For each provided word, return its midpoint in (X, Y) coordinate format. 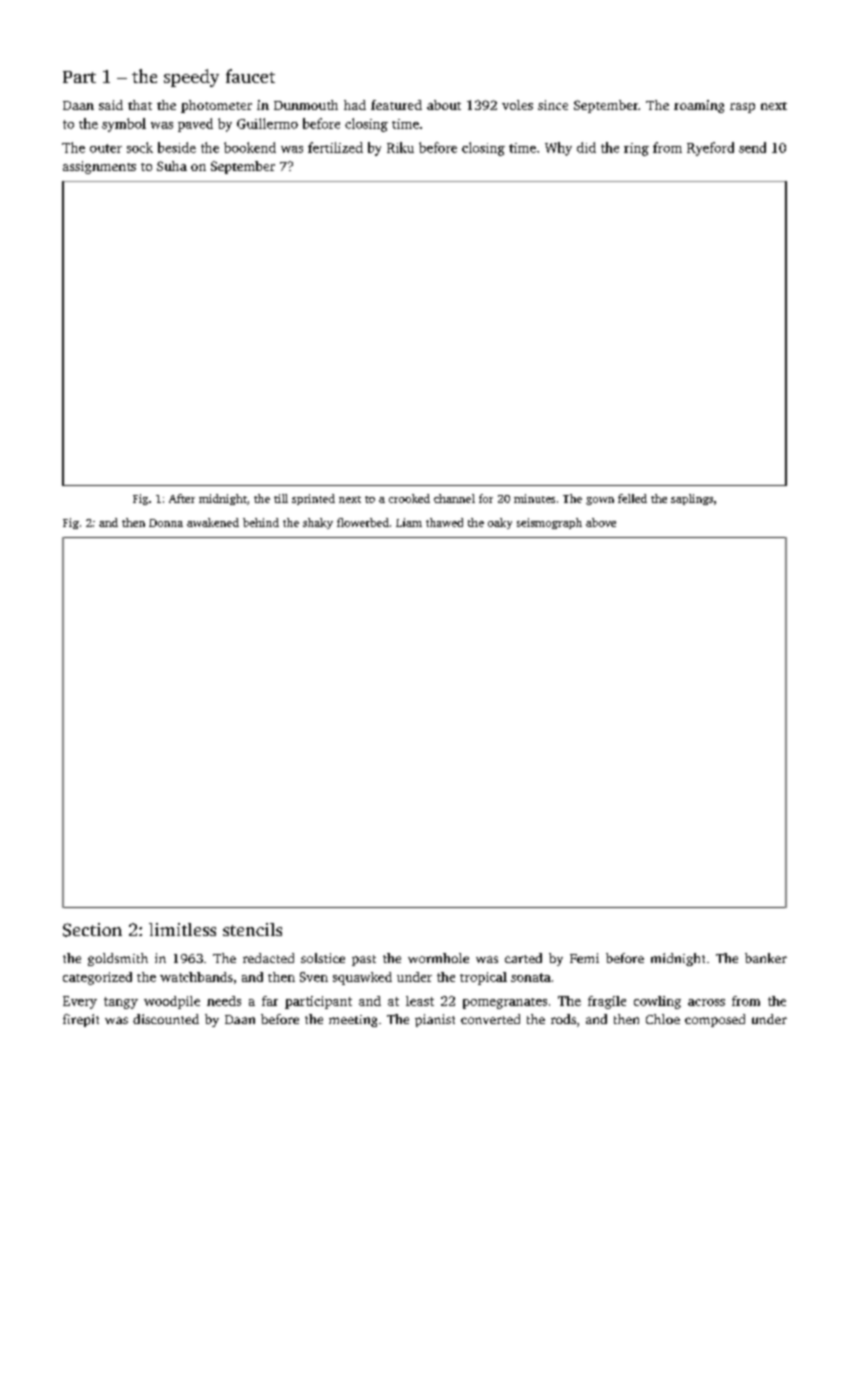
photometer (216, 106)
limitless (182, 929)
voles (517, 105)
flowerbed (363, 522)
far (270, 1001)
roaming (699, 106)
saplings (692, 499)
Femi (584, 958)
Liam (409, 522)
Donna (166, 523)
